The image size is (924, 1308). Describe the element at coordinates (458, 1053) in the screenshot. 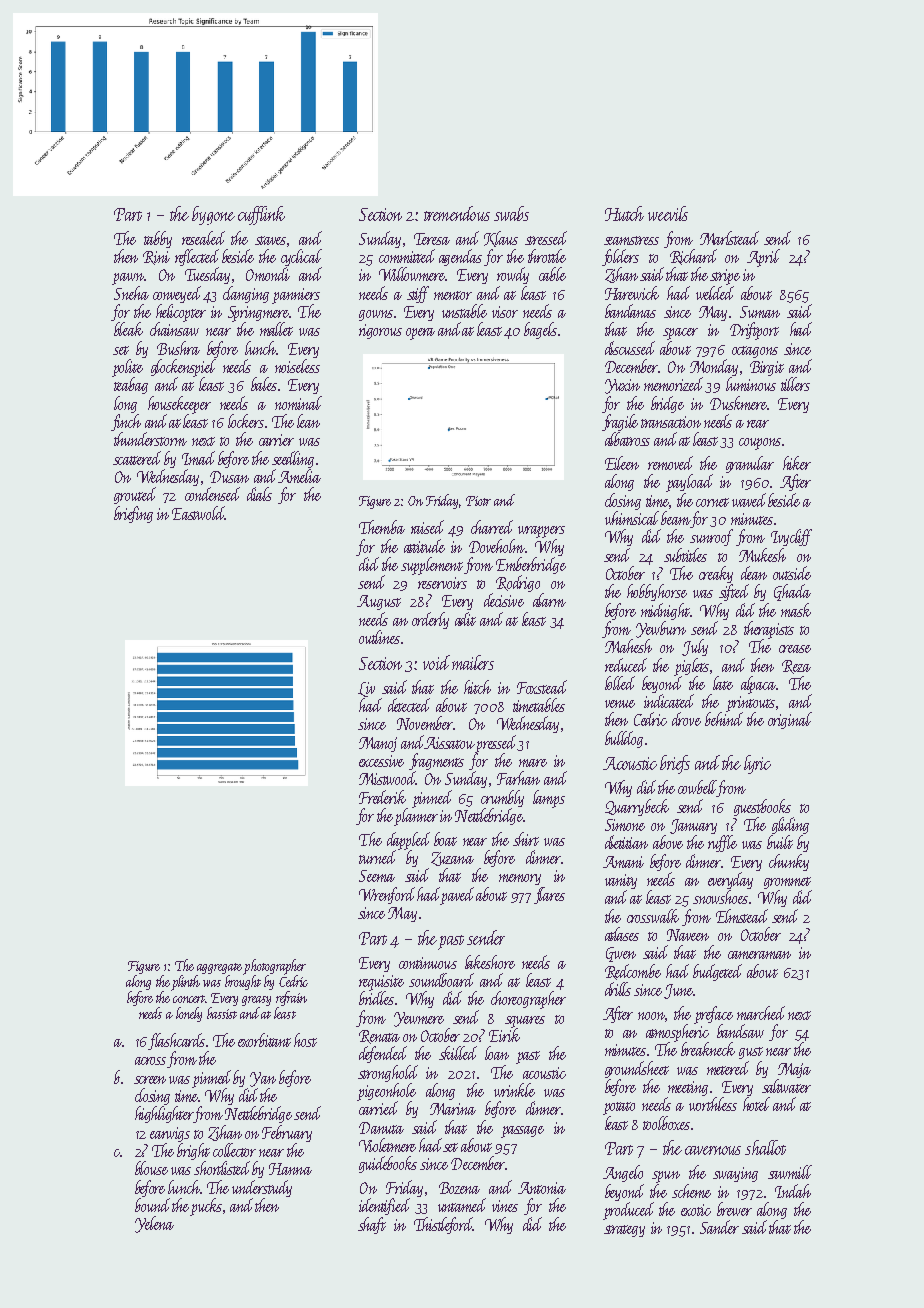

I see `skilled` at that location.
